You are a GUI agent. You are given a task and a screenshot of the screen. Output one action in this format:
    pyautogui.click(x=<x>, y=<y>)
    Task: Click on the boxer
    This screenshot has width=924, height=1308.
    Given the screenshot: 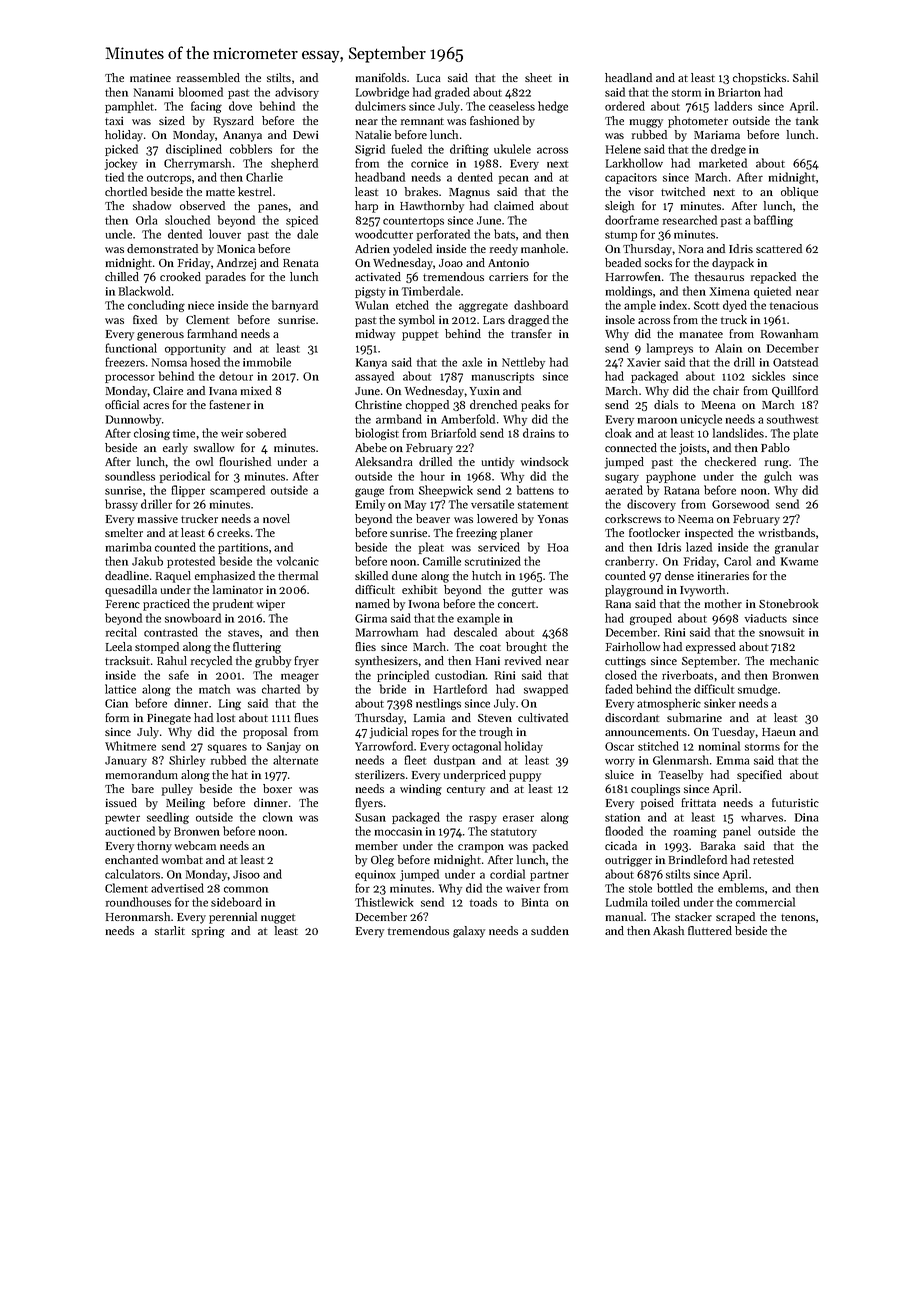 What is the action you would take?
    pyautogui.click(x=277, y=788)
